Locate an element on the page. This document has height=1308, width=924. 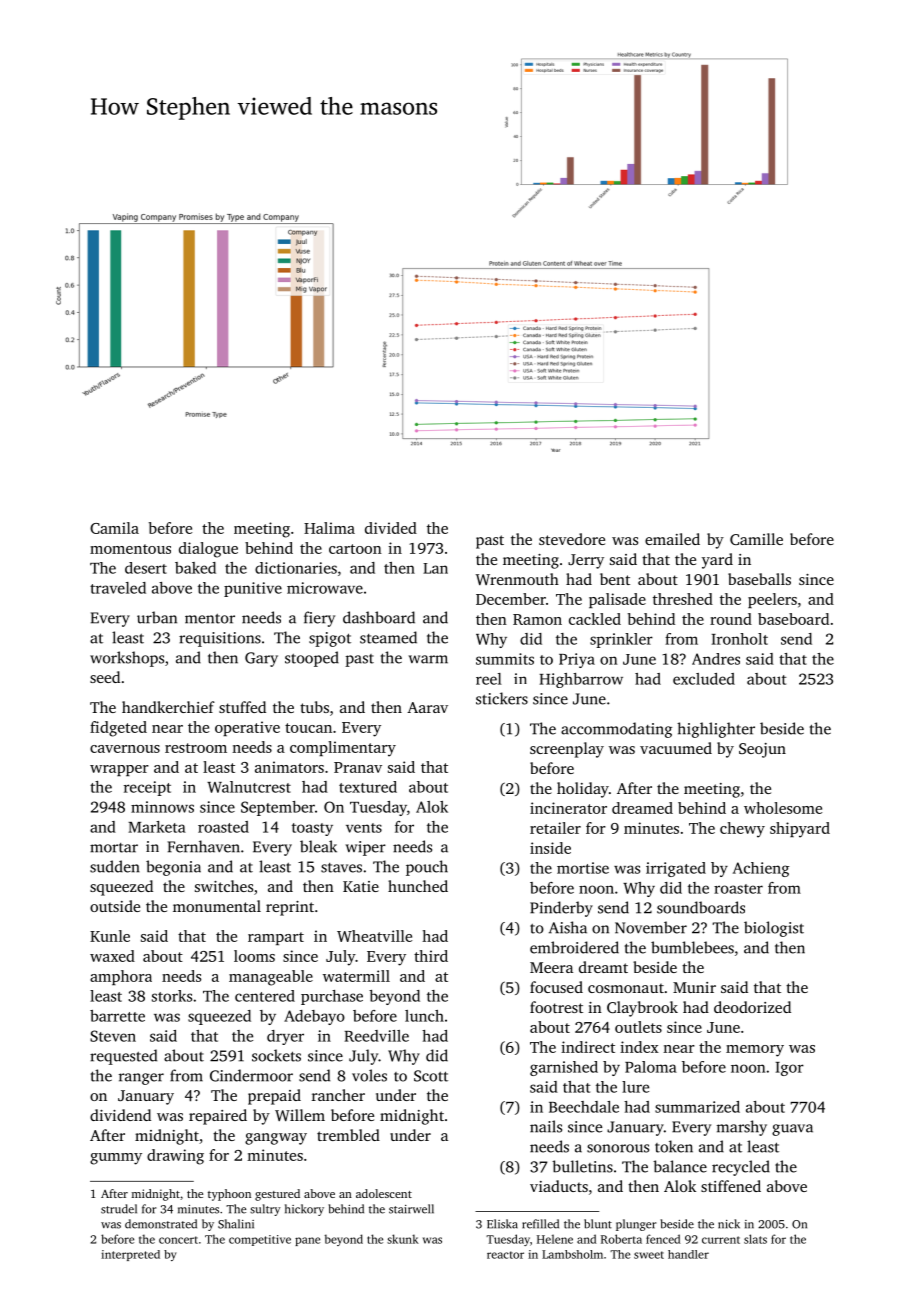
incinerator is located at coordinates (568, 808).
